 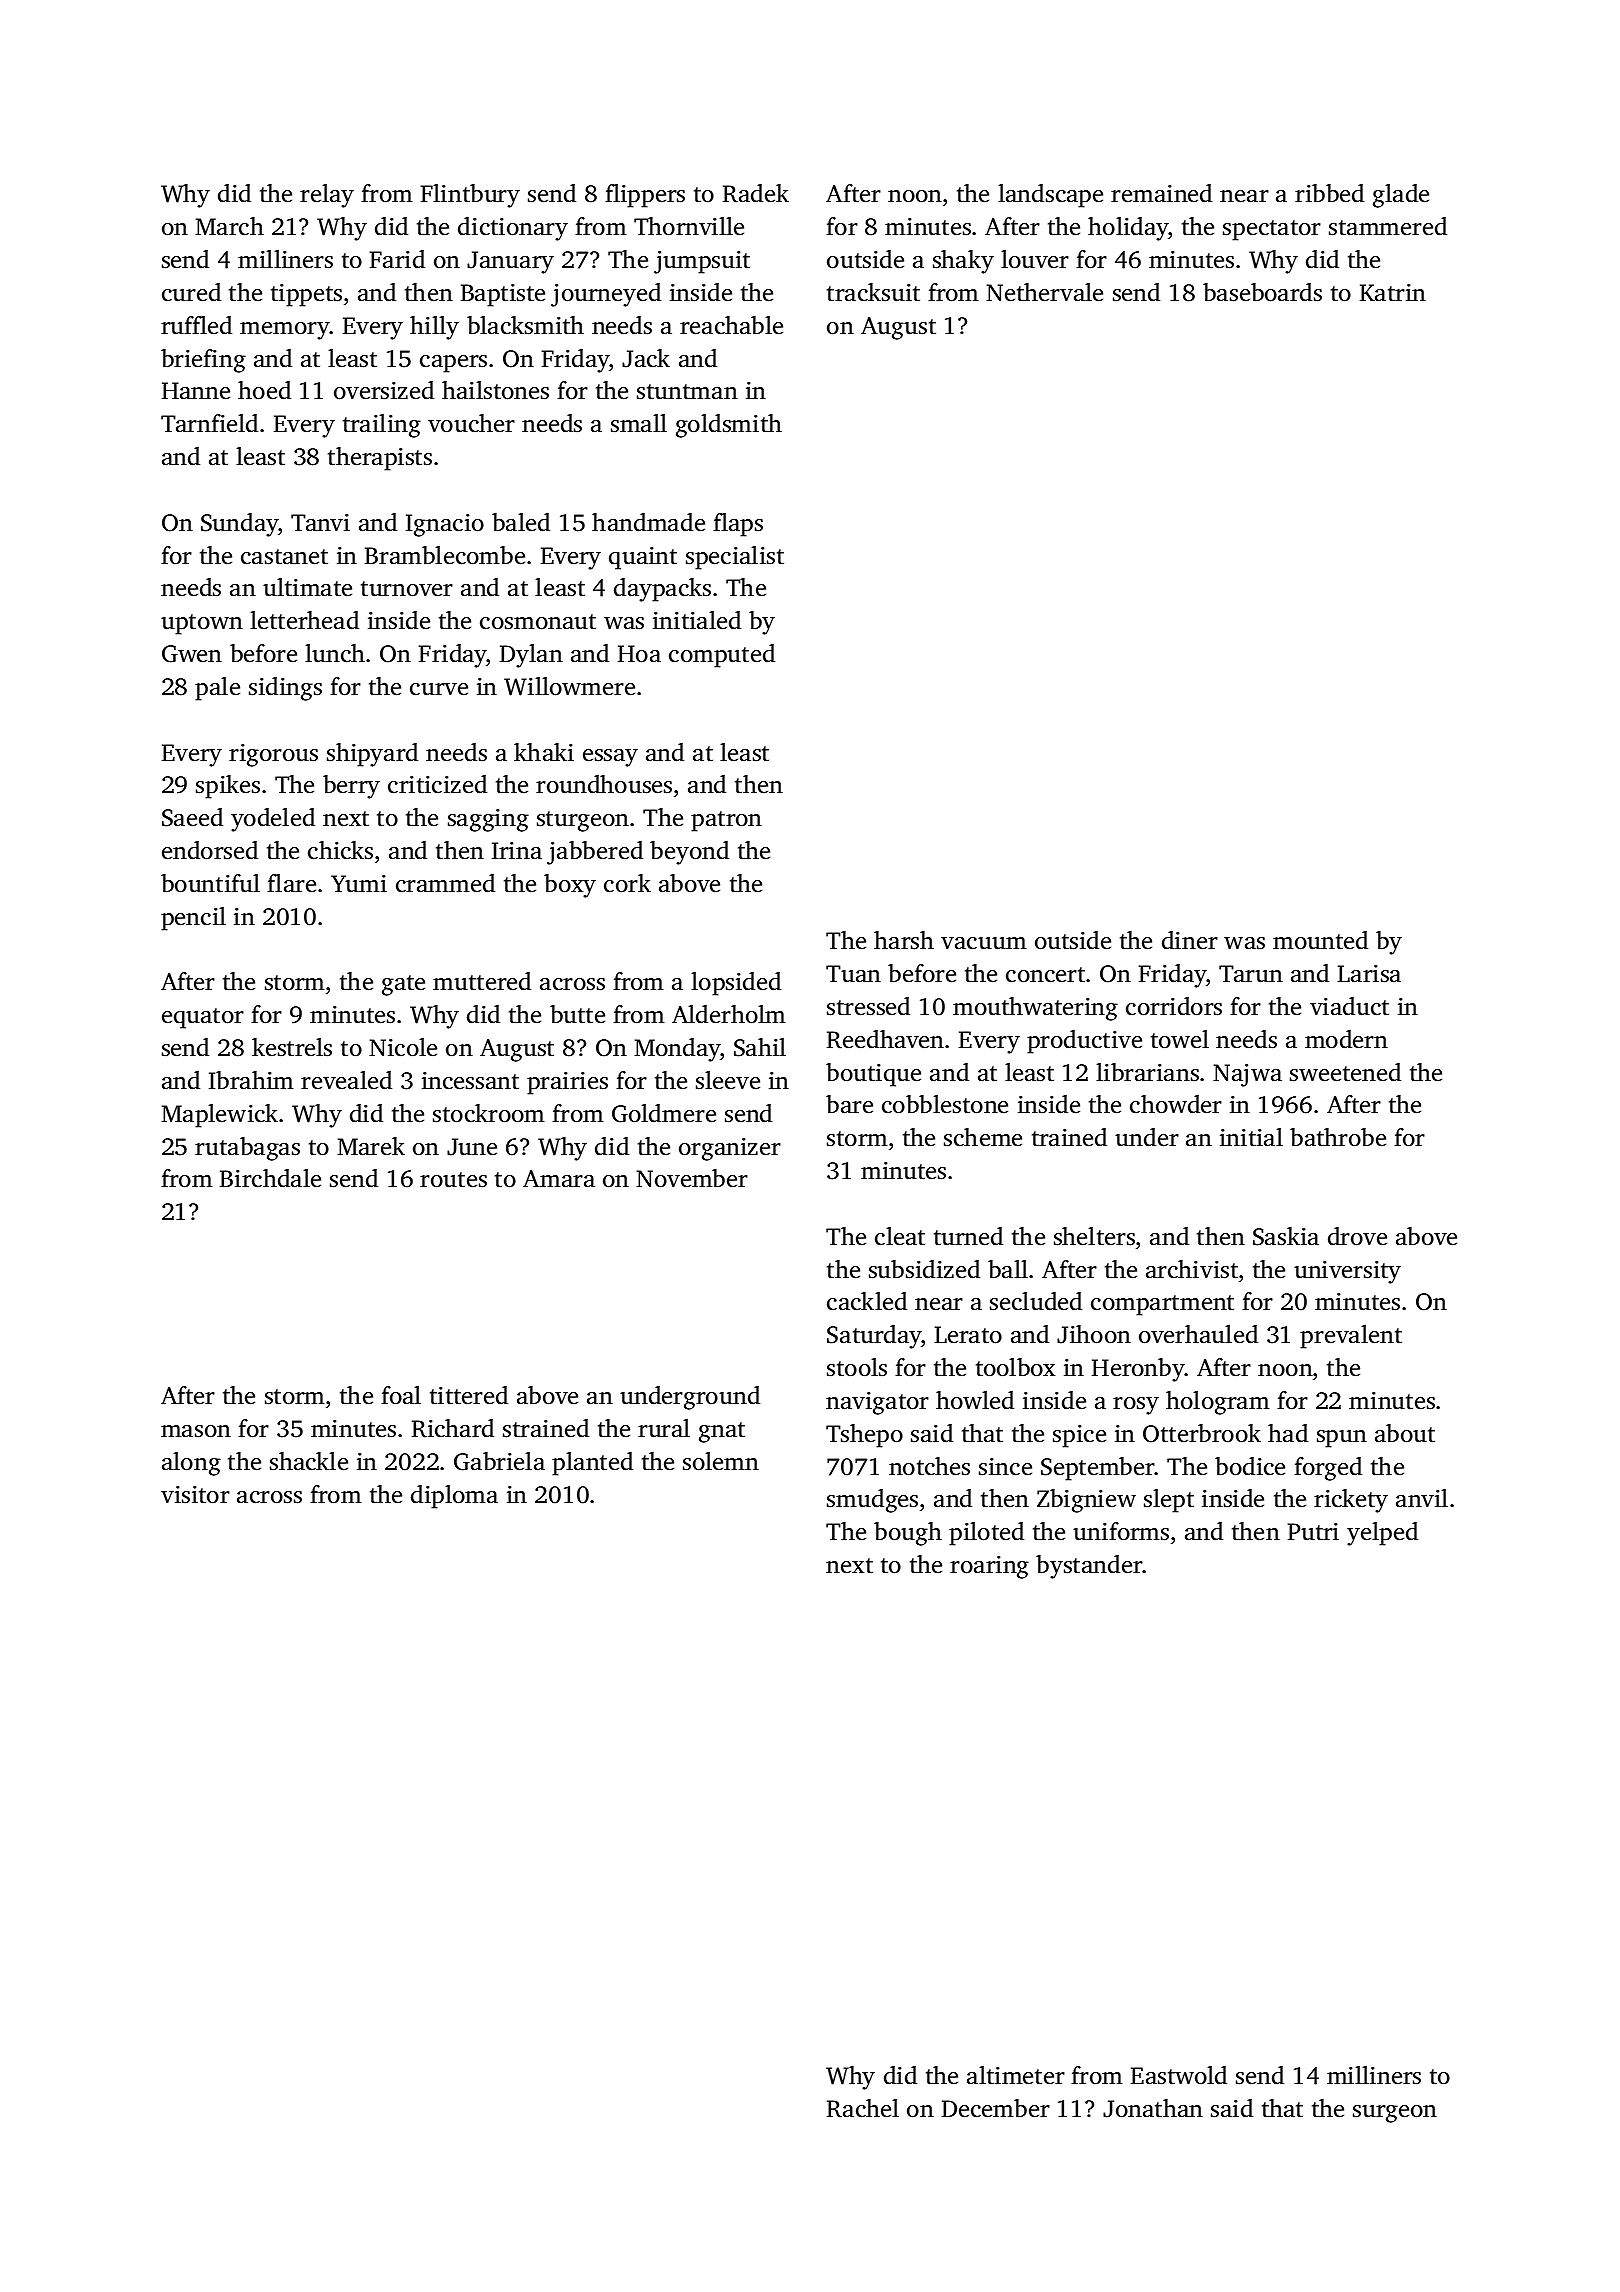 I want to click on incessant, so click(x=470, y=1080).
